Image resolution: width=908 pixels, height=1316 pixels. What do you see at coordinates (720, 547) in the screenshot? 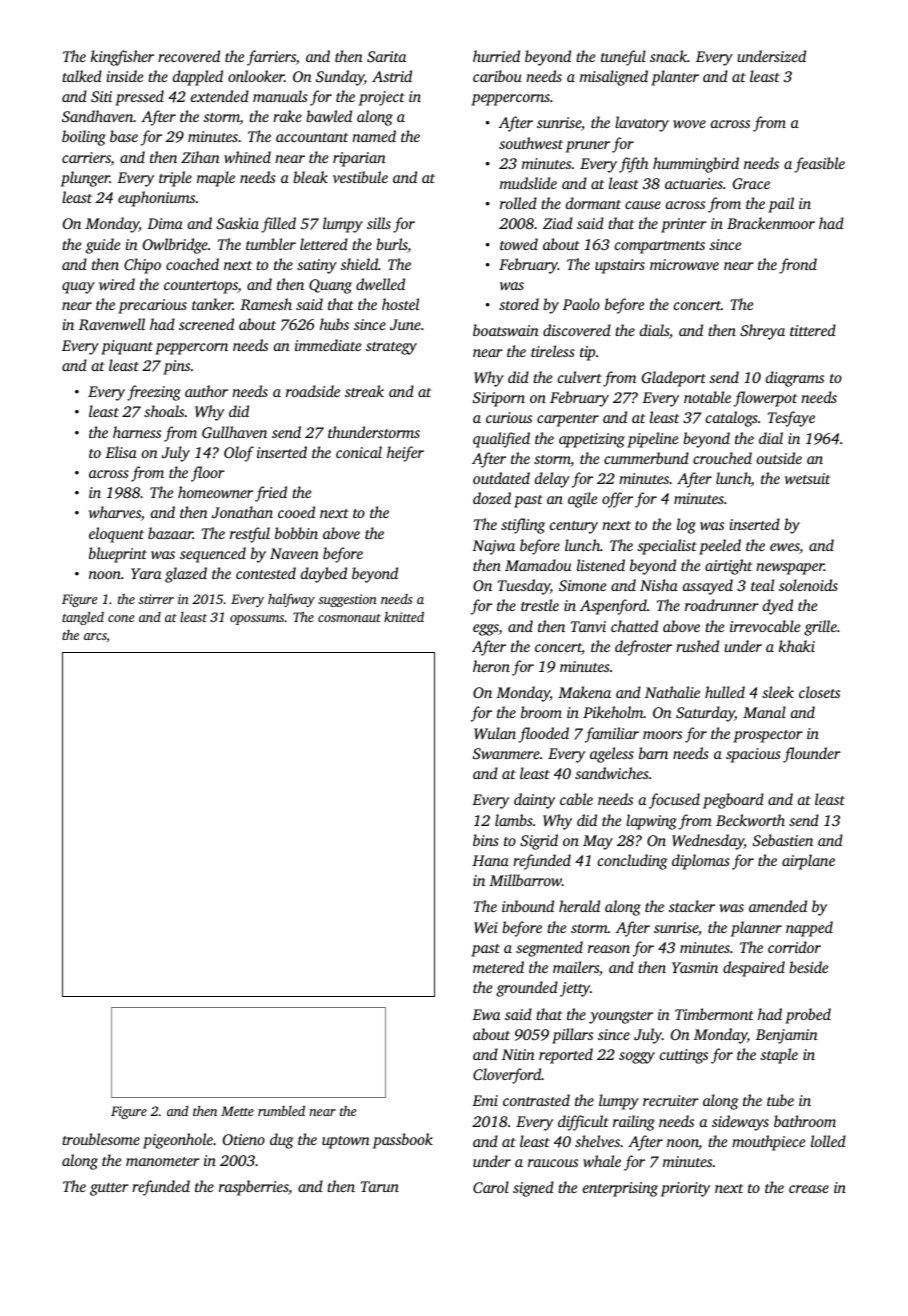
I see `peeled` at bounding box center [720, 547].
